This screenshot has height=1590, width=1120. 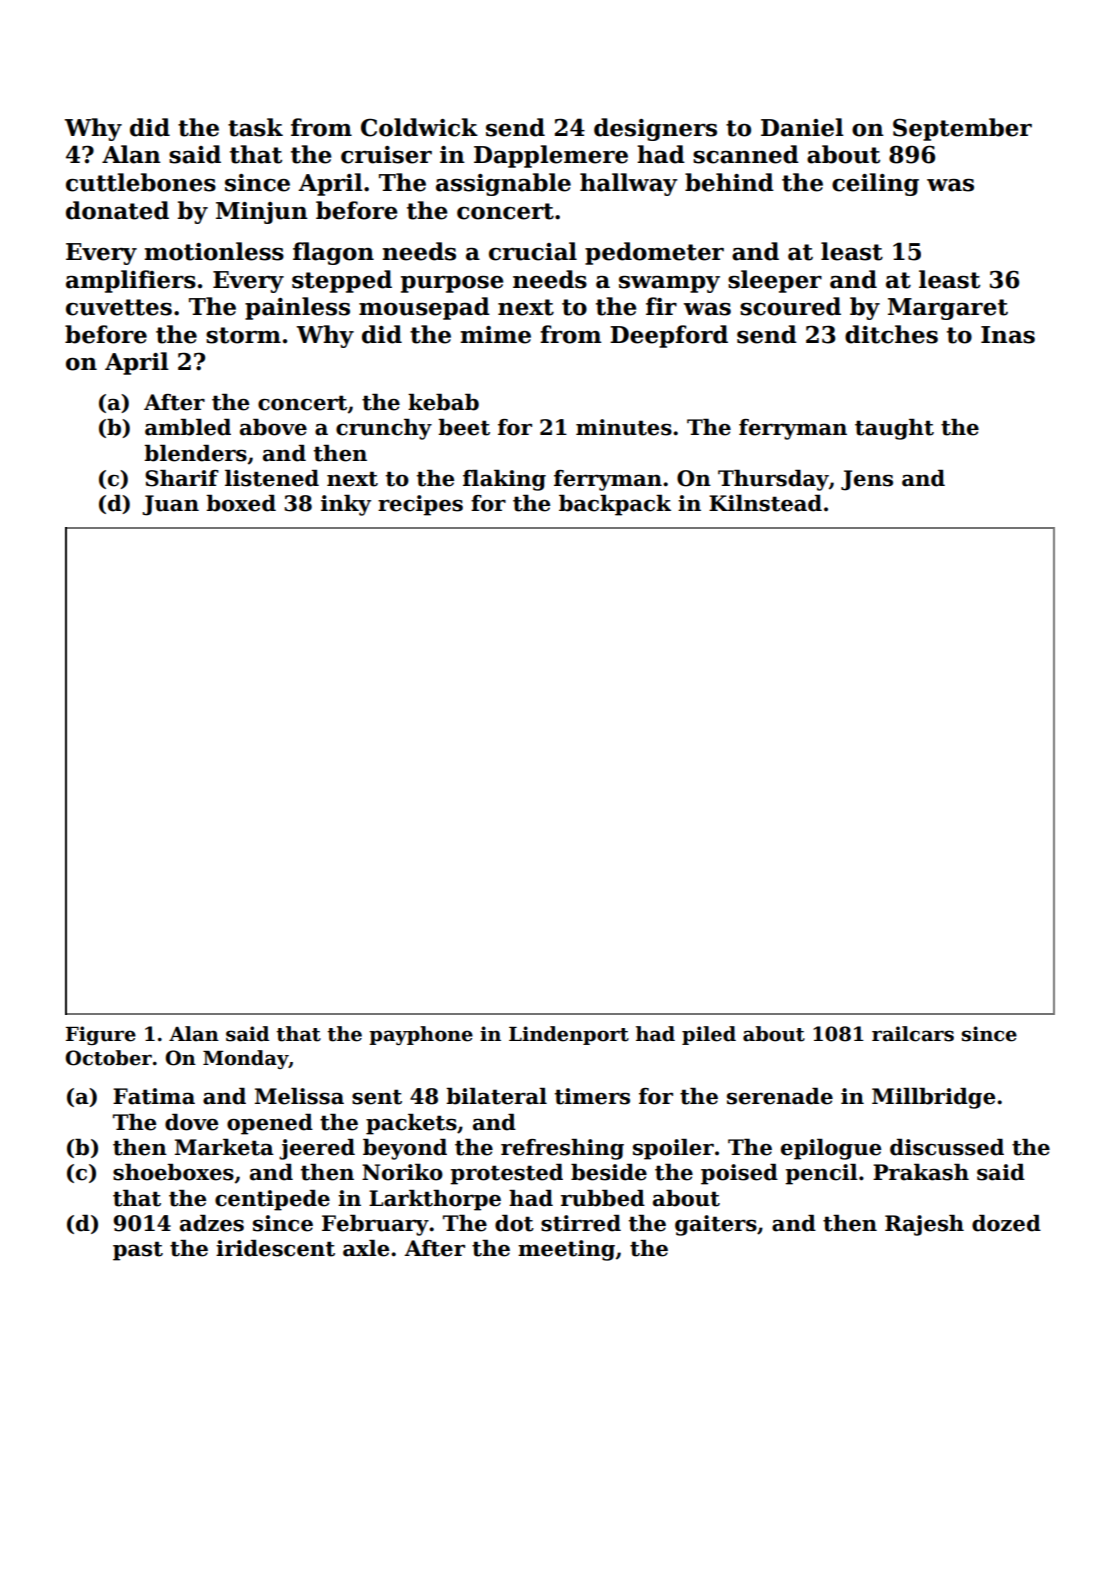 What do you see at coordinates (569, 1035) in the screenshot?
I see `Lindenport` at bounding box center [569, 1035].
